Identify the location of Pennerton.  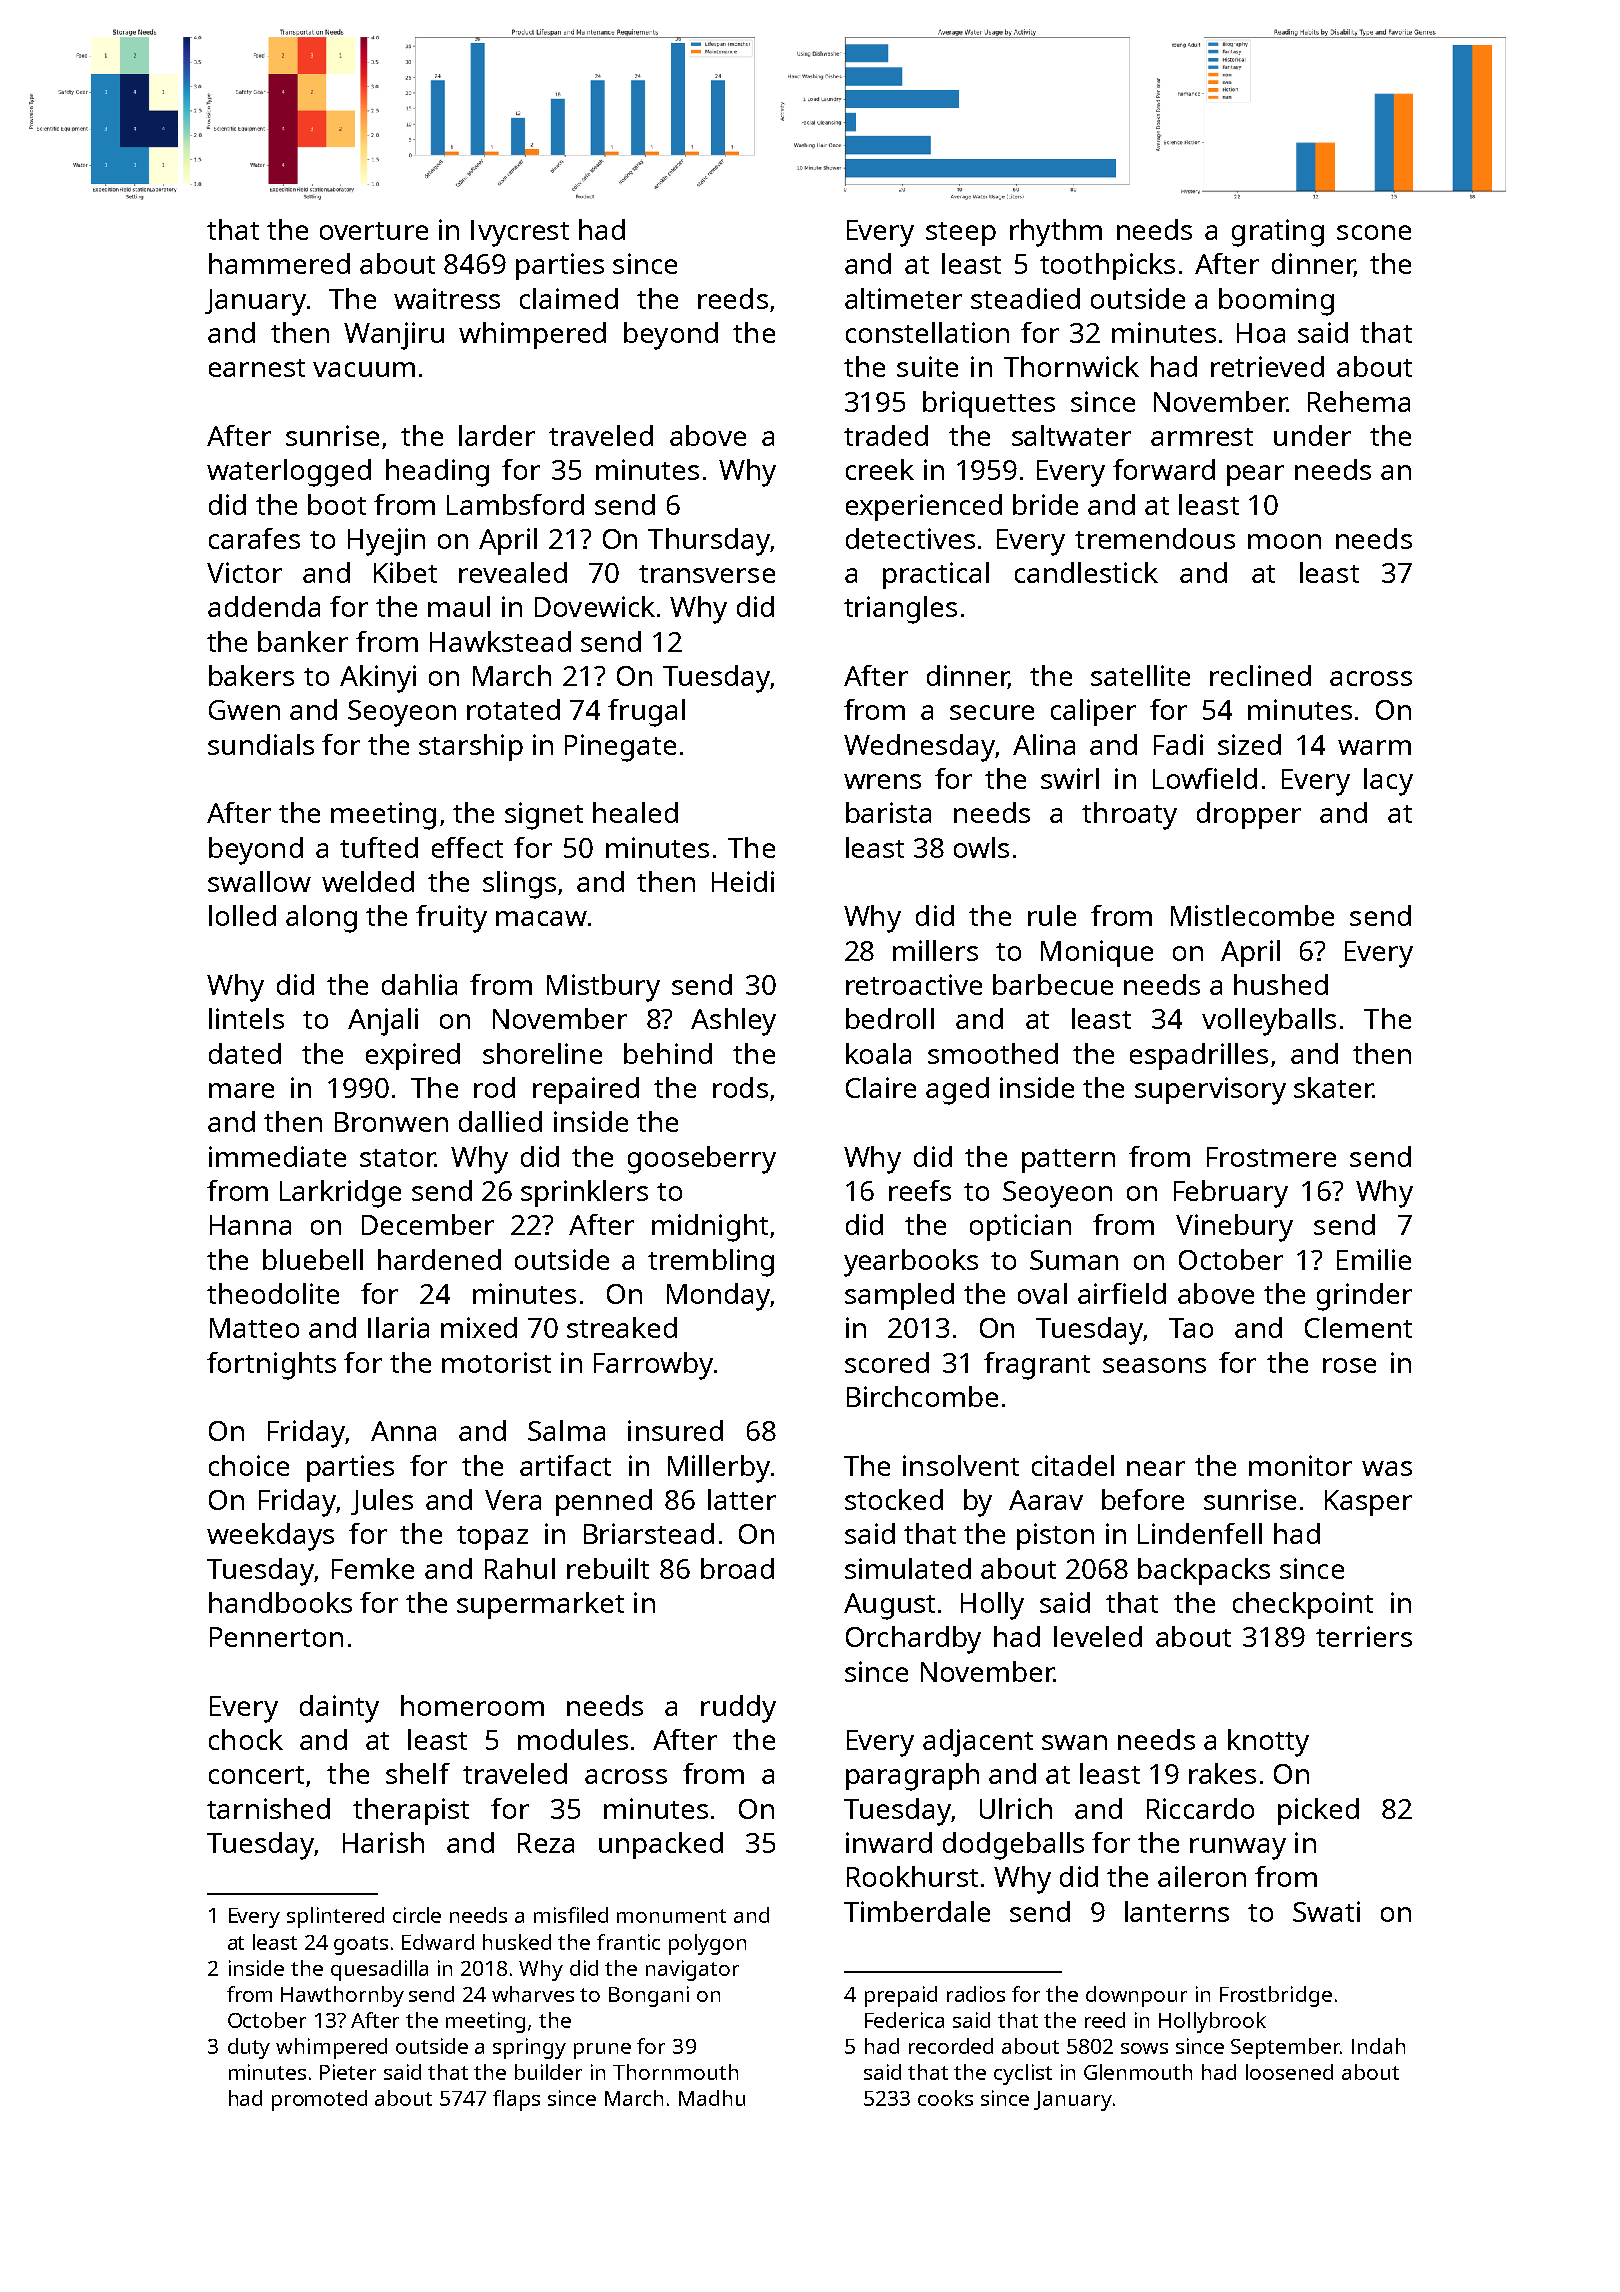
(276, 1637).
